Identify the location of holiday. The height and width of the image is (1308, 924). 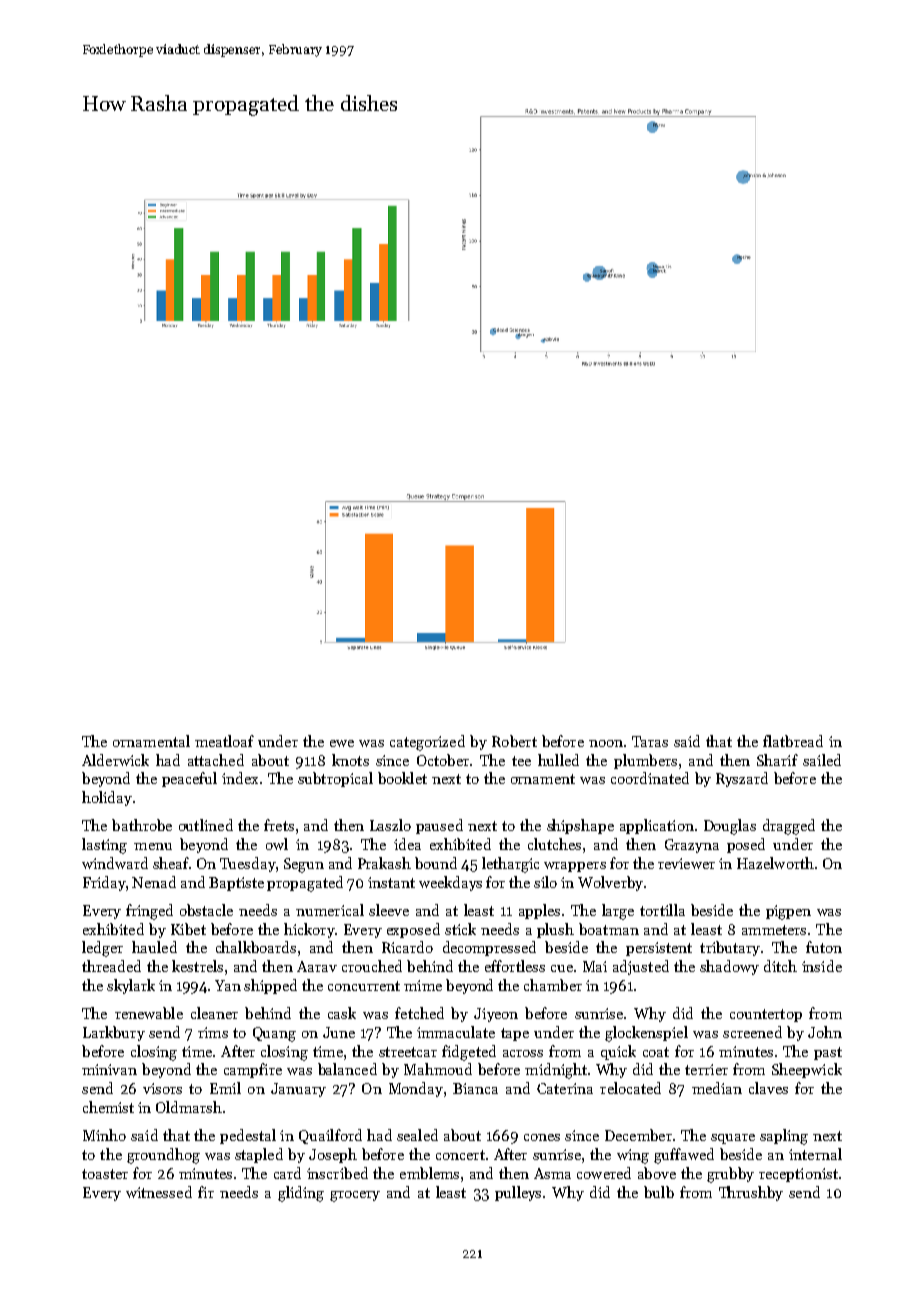
(107, 798).
